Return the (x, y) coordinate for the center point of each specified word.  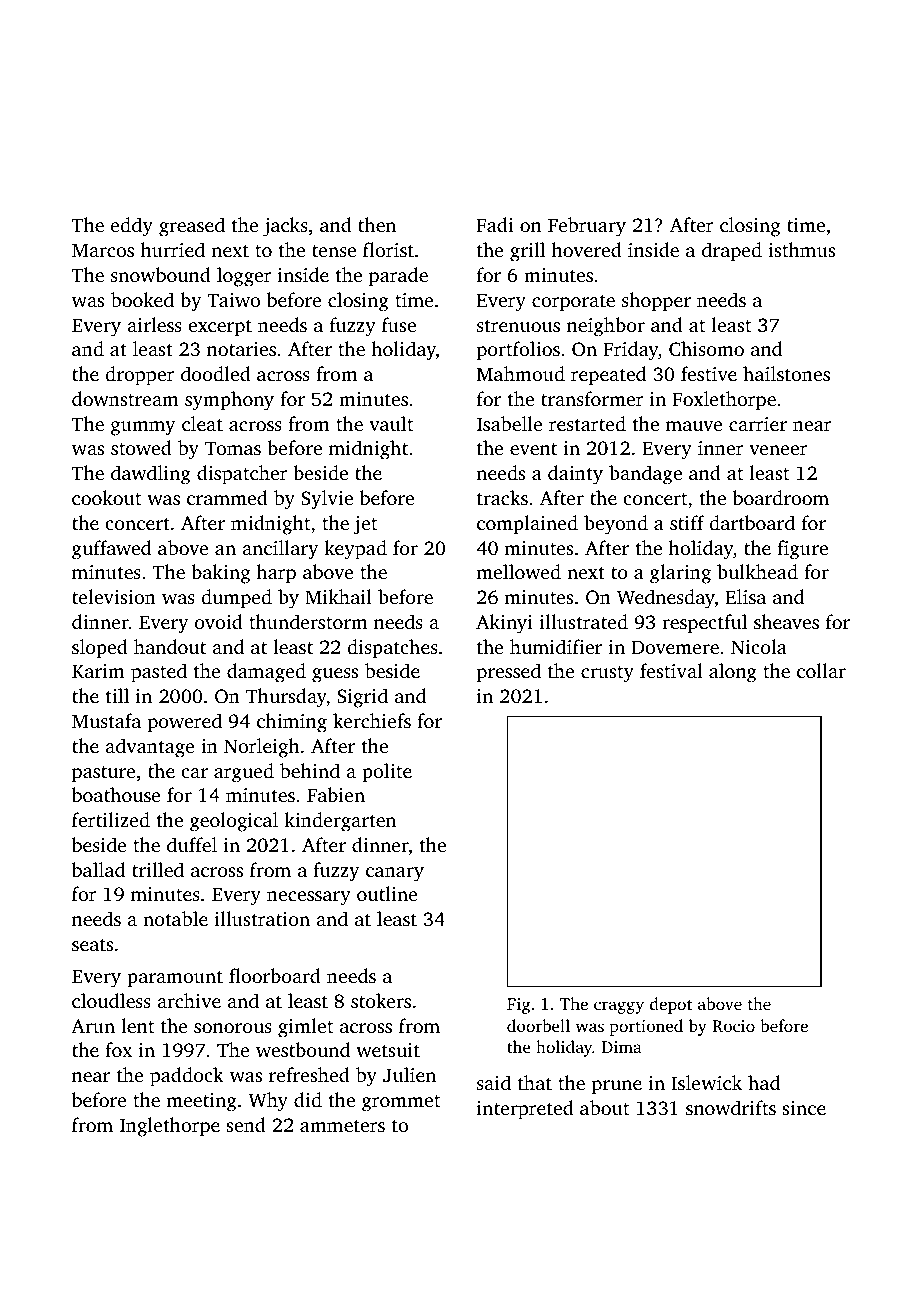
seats (92, 945)
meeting (201, 1102)
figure (802, 550)
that (535, 1082)
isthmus (802, 249)
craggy (619, 1007)
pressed (509, 673)
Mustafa (106, 720)
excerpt (220, 328)
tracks (502, 497)
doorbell (538, 1025)
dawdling (151, 475)
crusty (607, 674)
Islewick (706, 1082)
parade (398, 277)
